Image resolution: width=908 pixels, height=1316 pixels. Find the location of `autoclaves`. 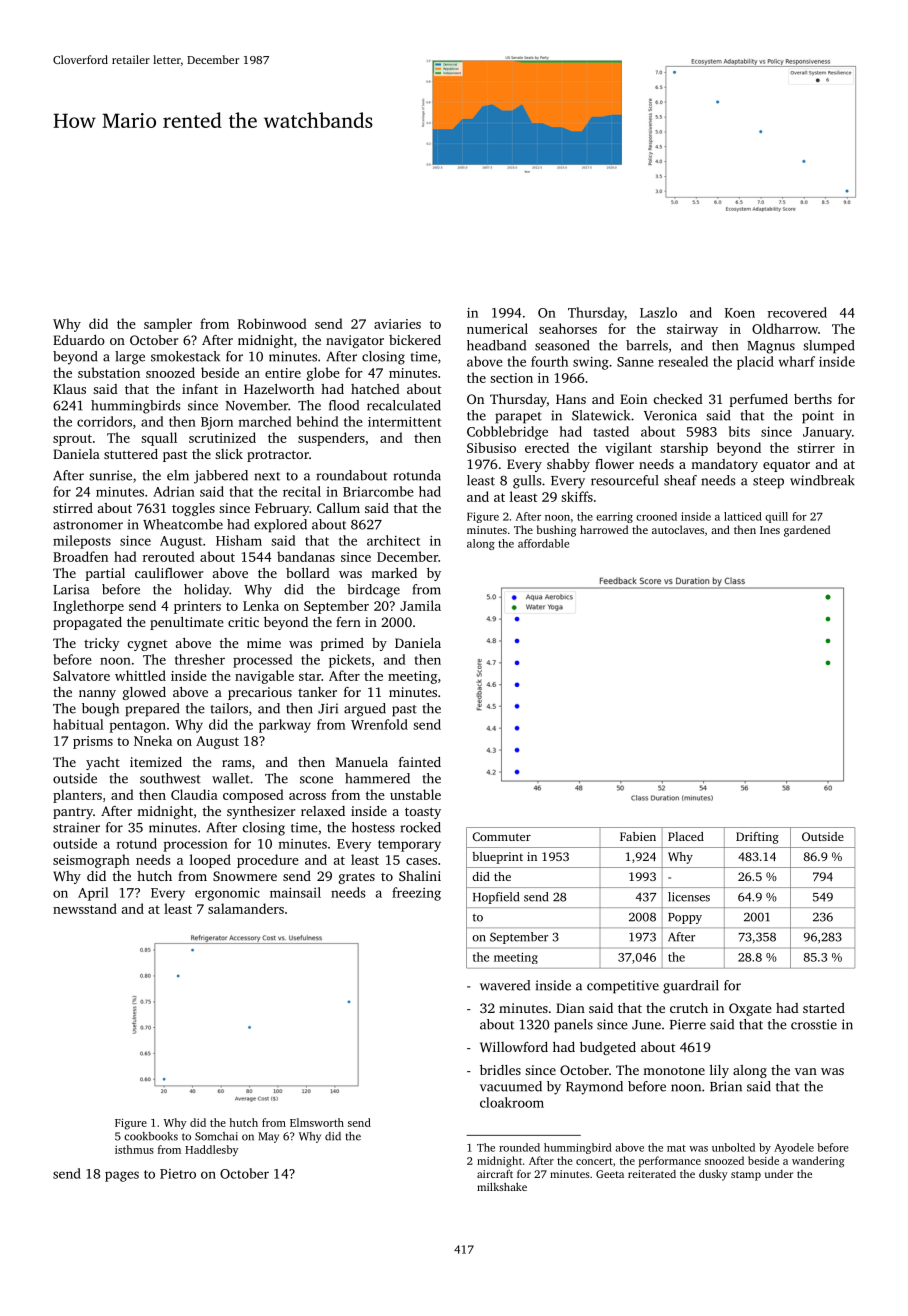

autoclaves is located at coordinates (678, 529).
